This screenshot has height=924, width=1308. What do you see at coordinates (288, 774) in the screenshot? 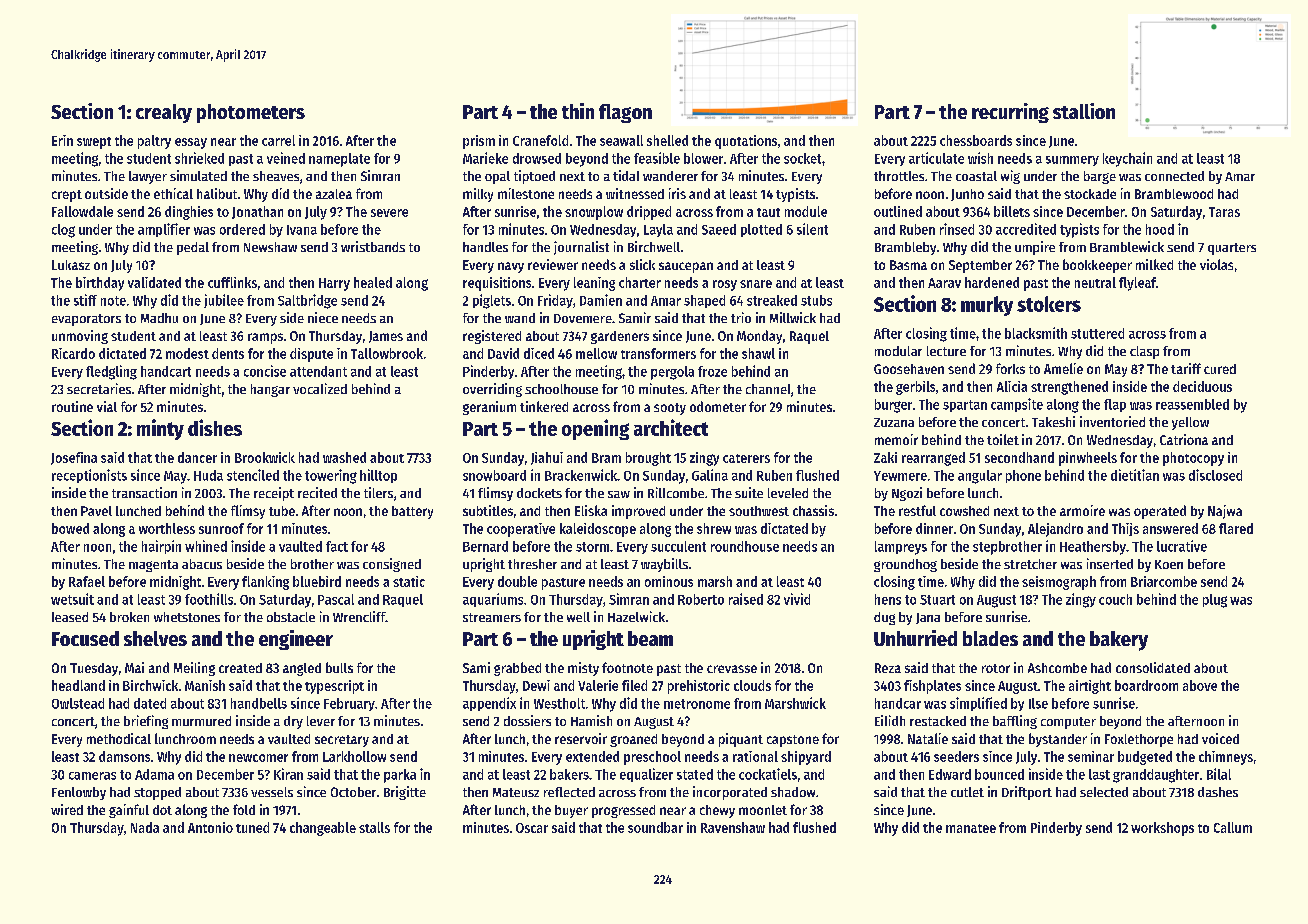
I see `Kiran` at bounding box center [288, 774].
